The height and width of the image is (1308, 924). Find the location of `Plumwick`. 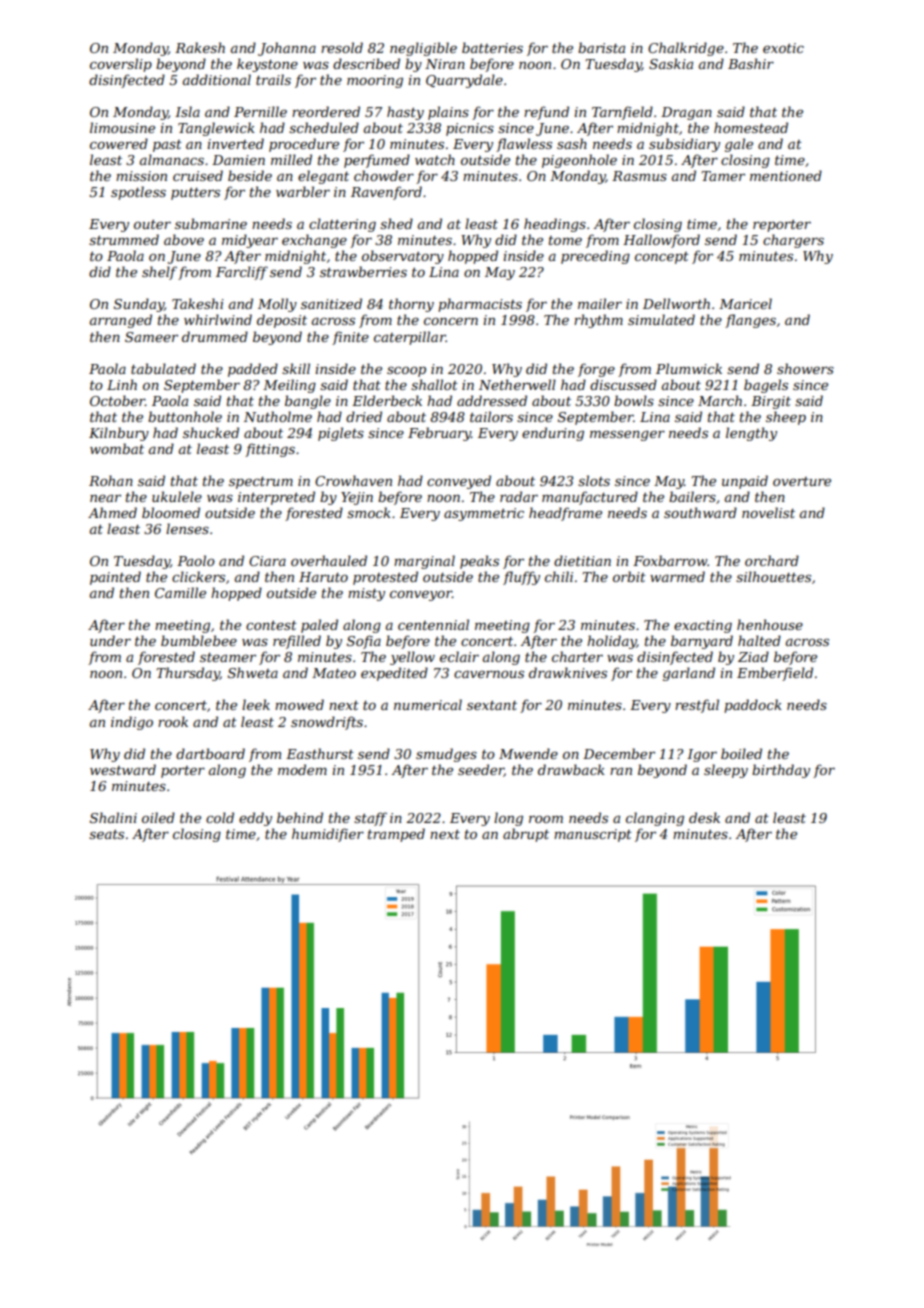

Plumwick is located at coordinates (689, 368).
